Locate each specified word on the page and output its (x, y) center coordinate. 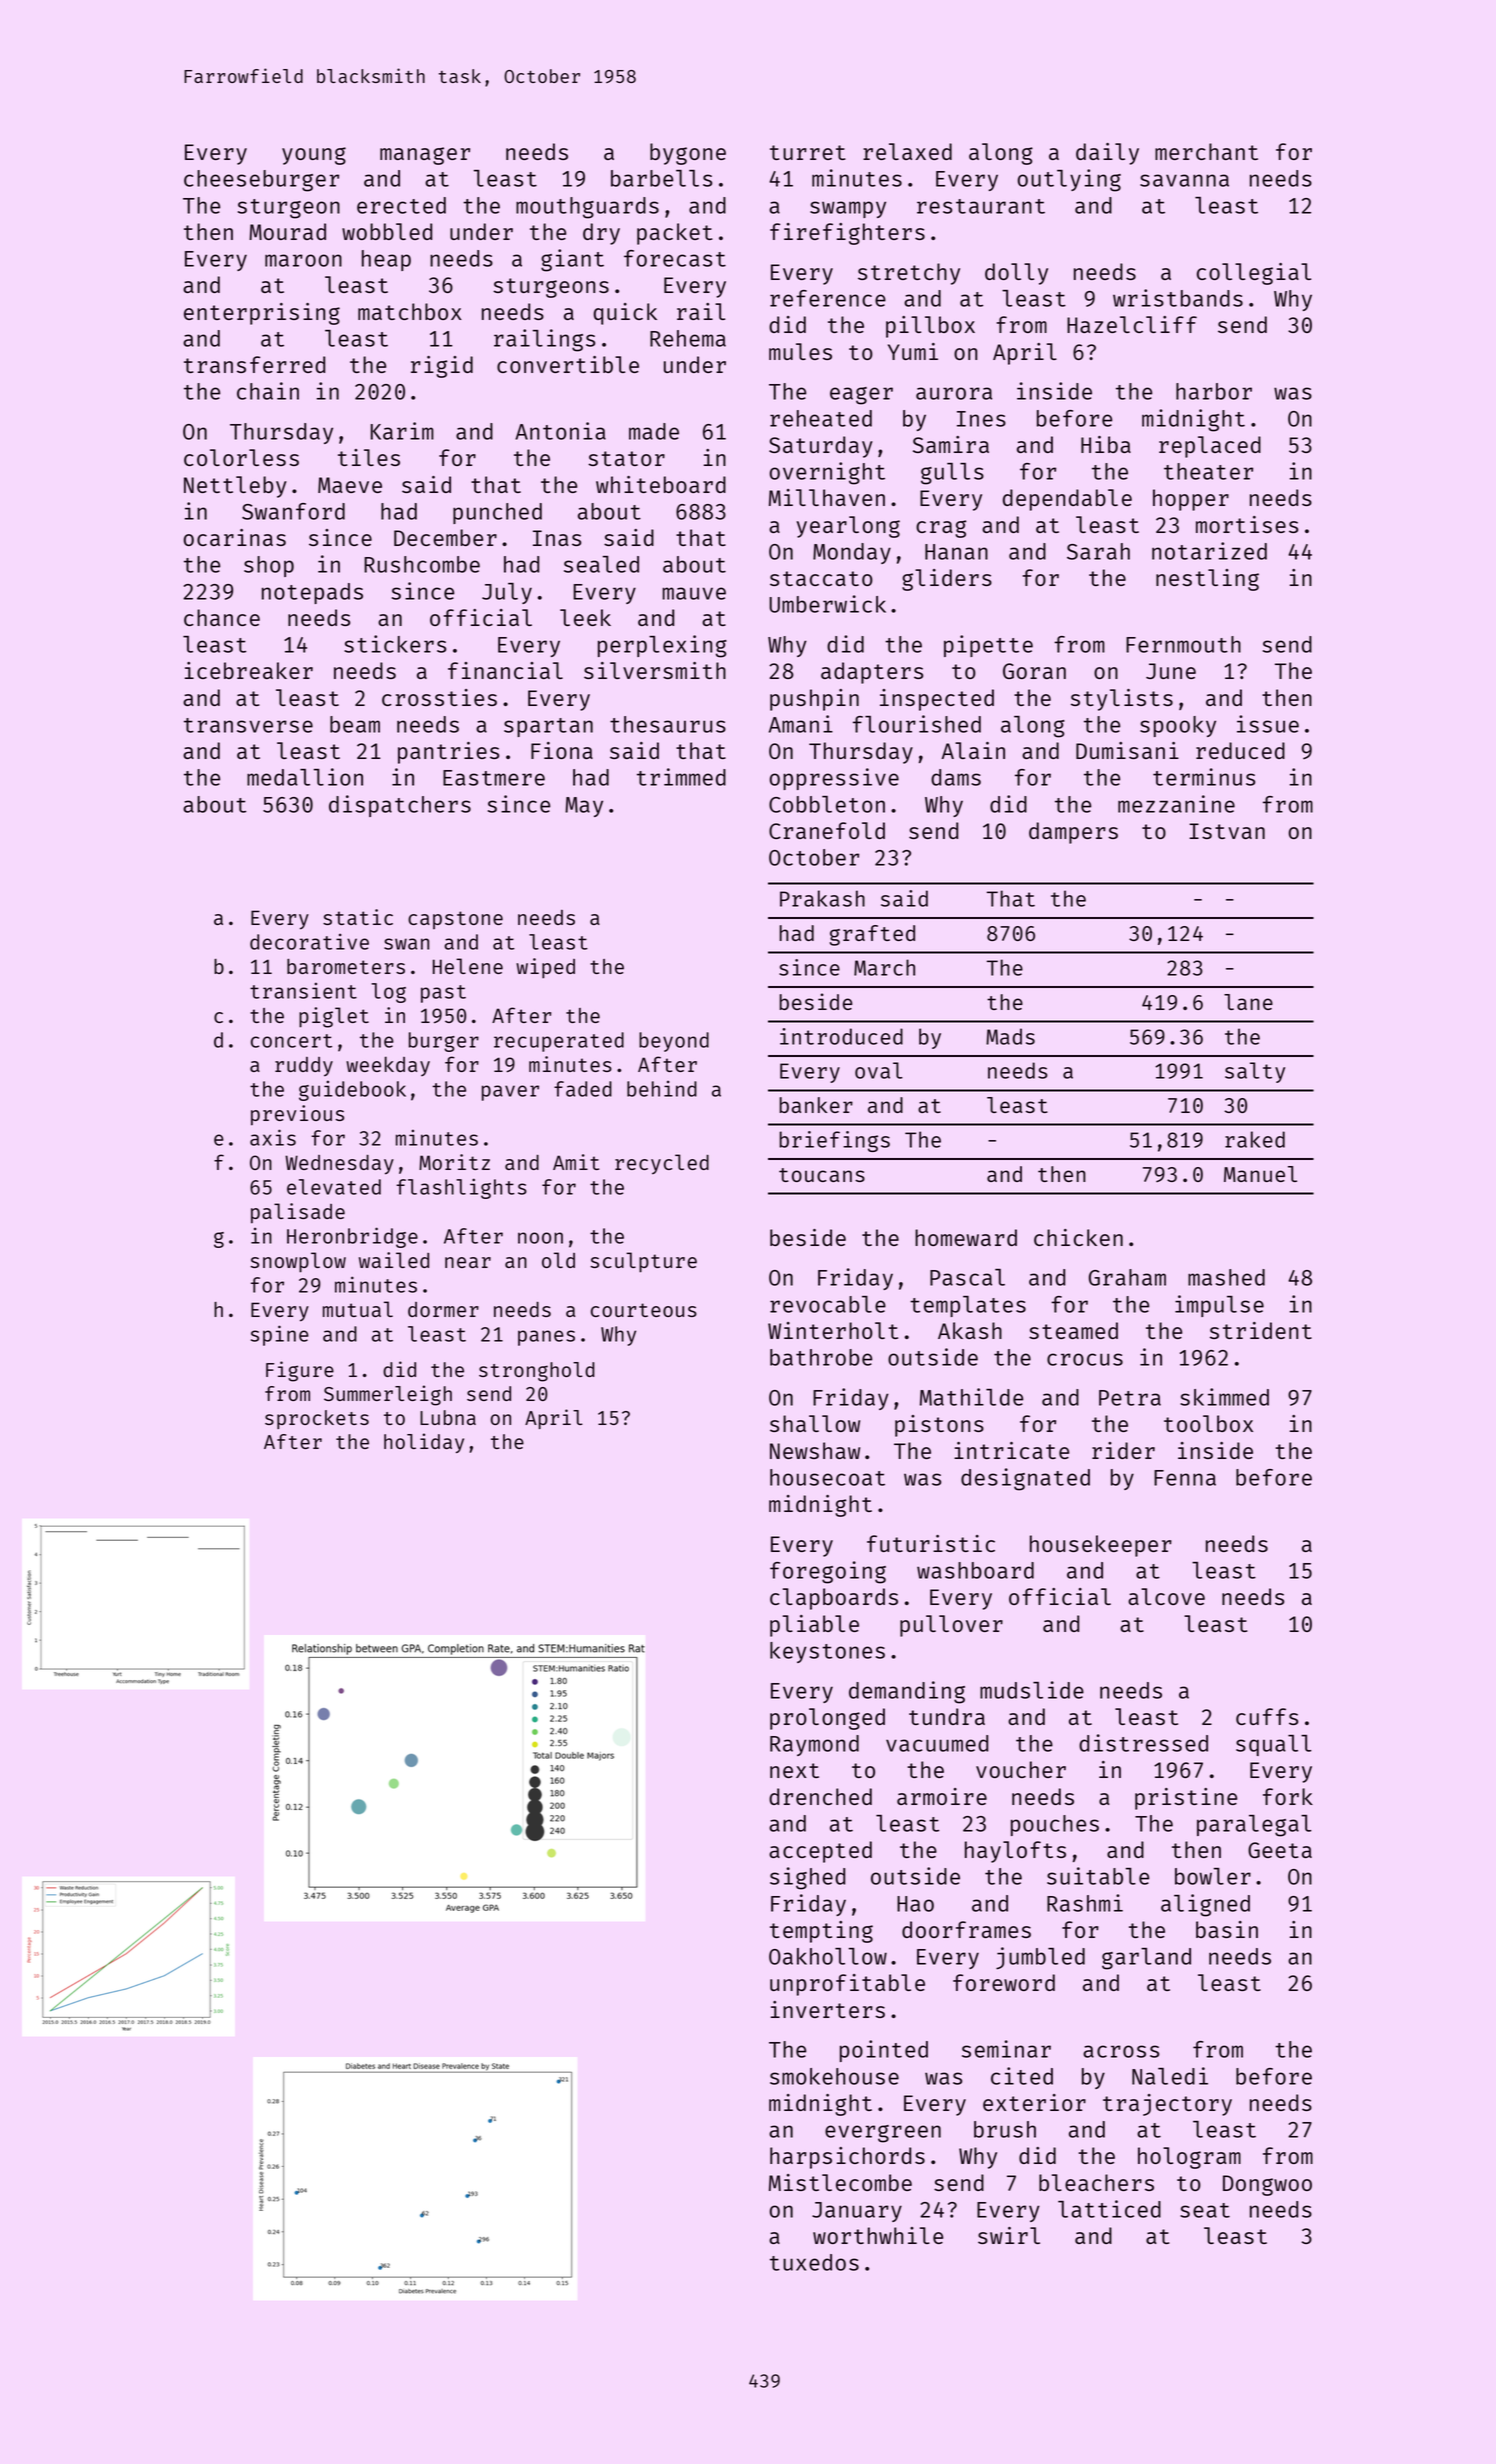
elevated (334, 1187)
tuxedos (814, 2262)
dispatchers (400, 806)
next (794, 1770)
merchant (1206, 151)
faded (583, 1089)
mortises (1247, 524)
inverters (828, 2009)
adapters (872, 673)
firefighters (847, 234)
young (314, 156)
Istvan (1227, 831)
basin (1227, 1929)
